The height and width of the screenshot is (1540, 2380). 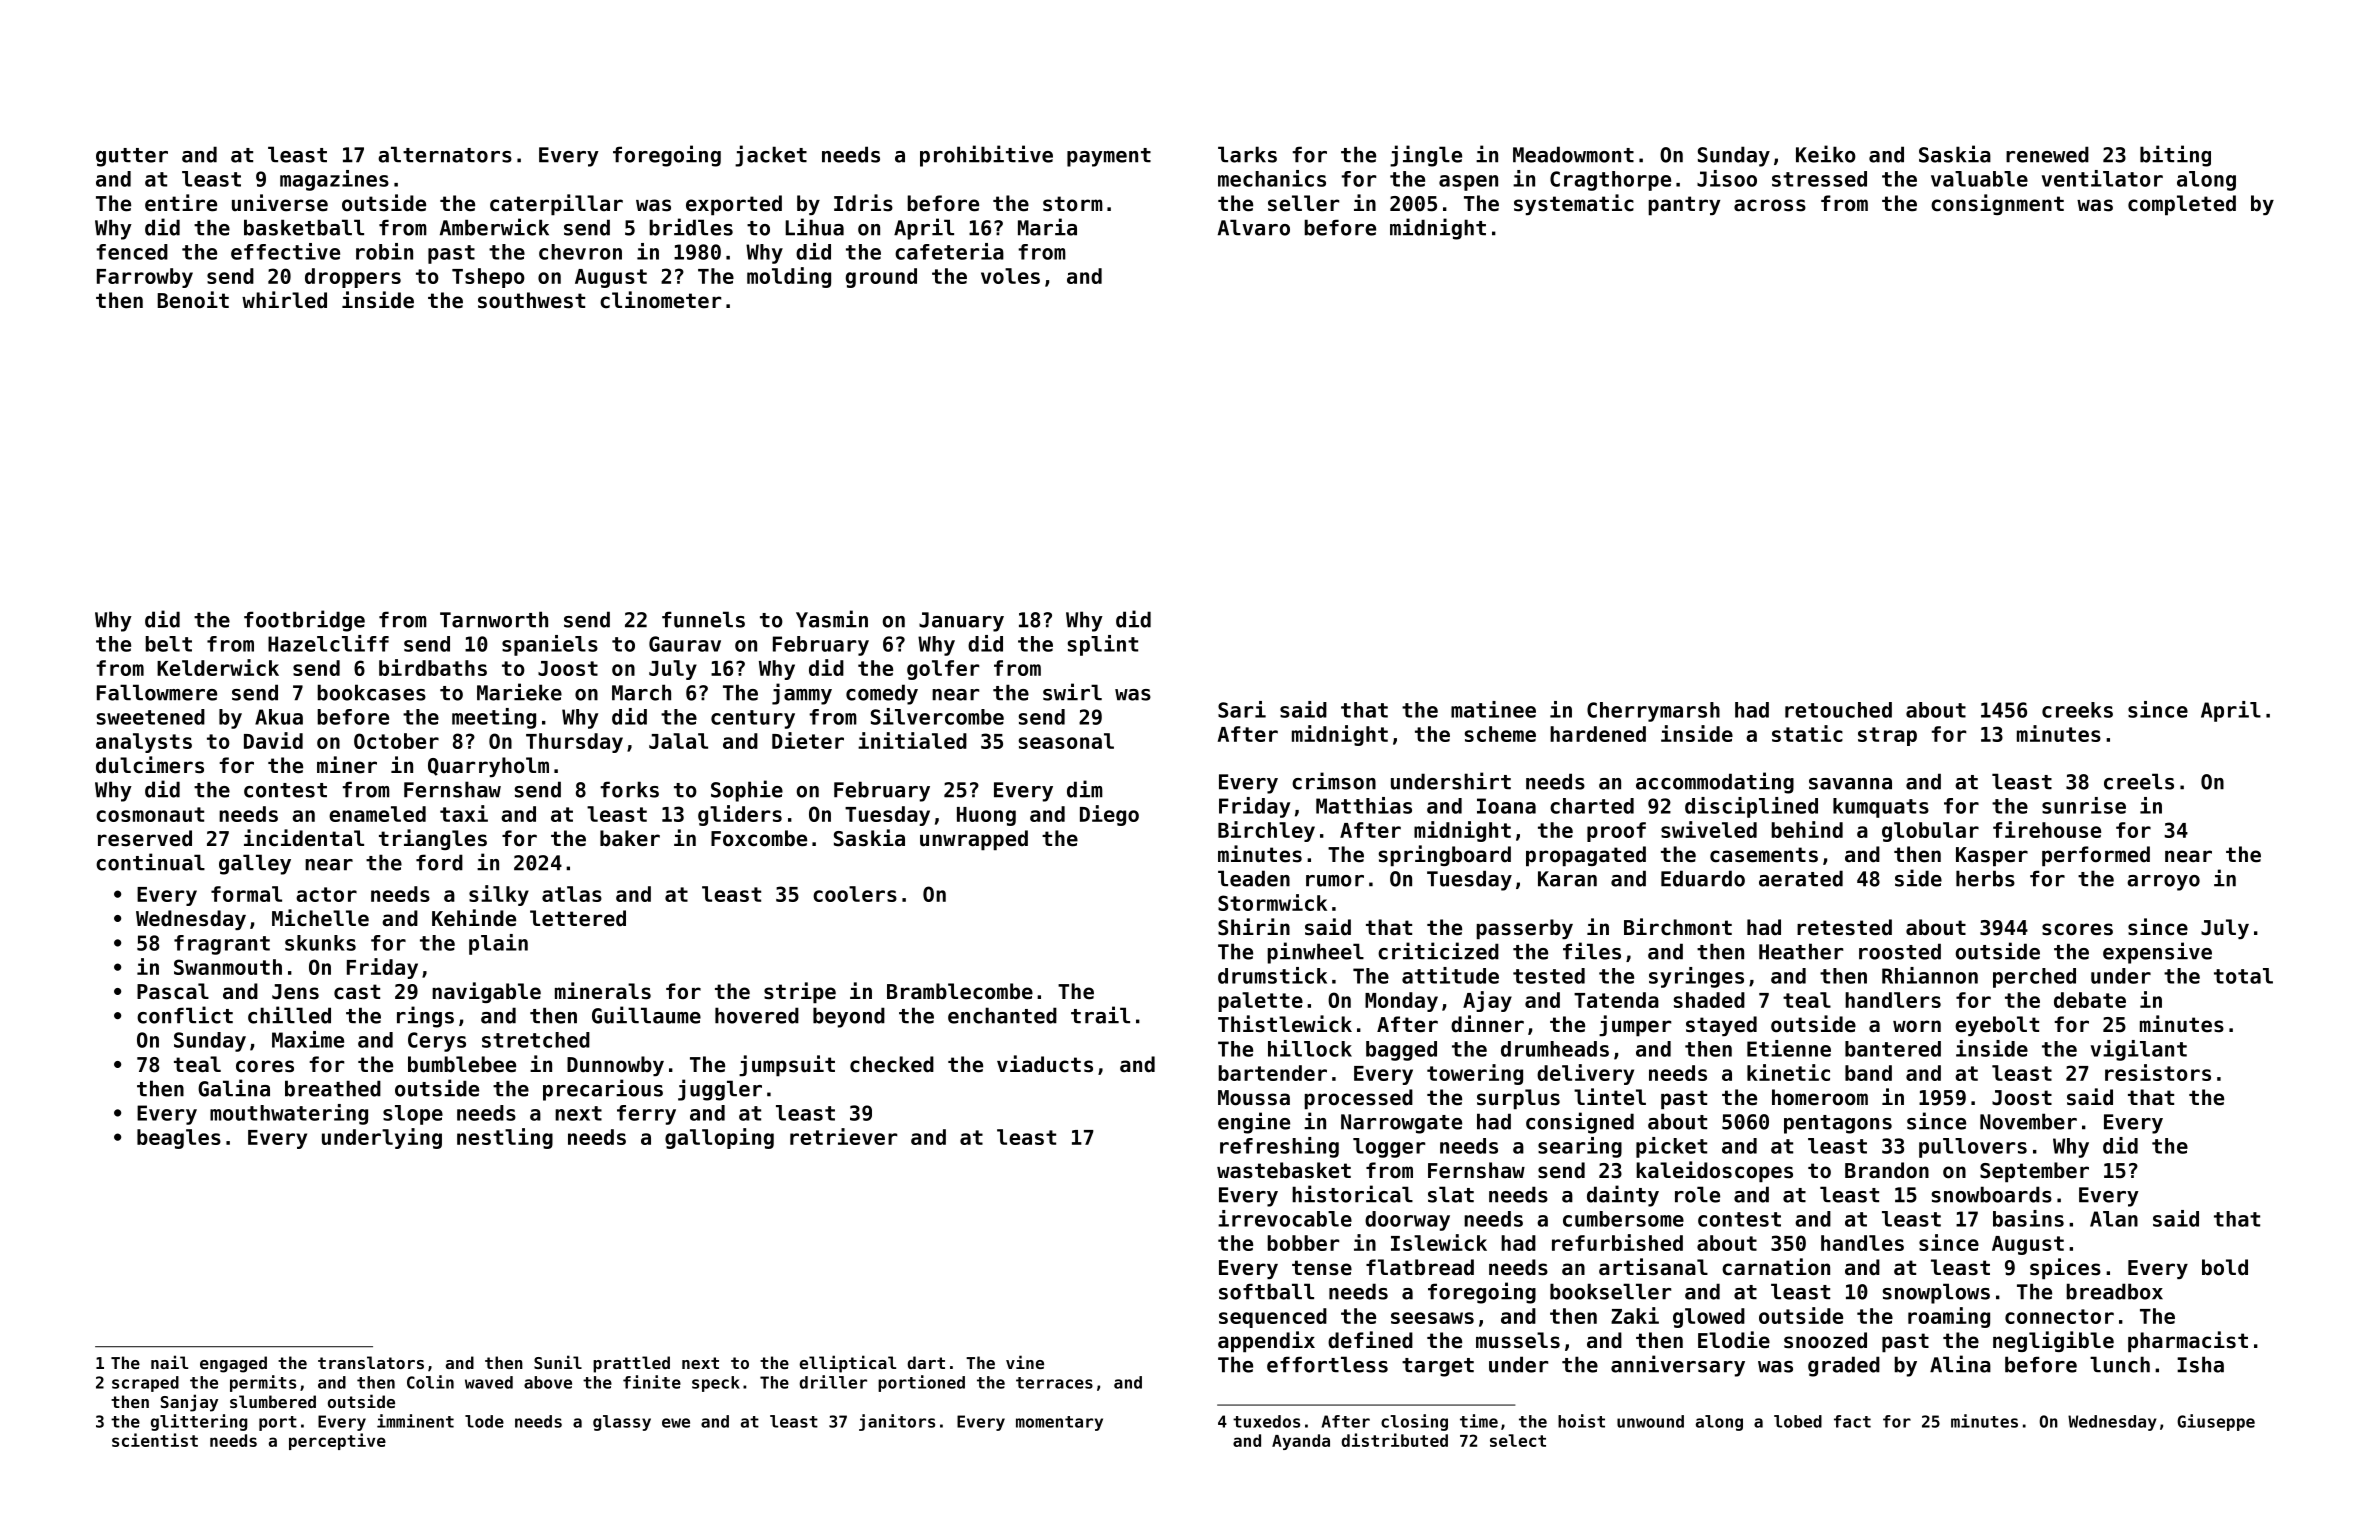 What do you see at coordinates (556, 205) in the screenshot?
I see `caterpillar` at bounding box center [556, 205].
